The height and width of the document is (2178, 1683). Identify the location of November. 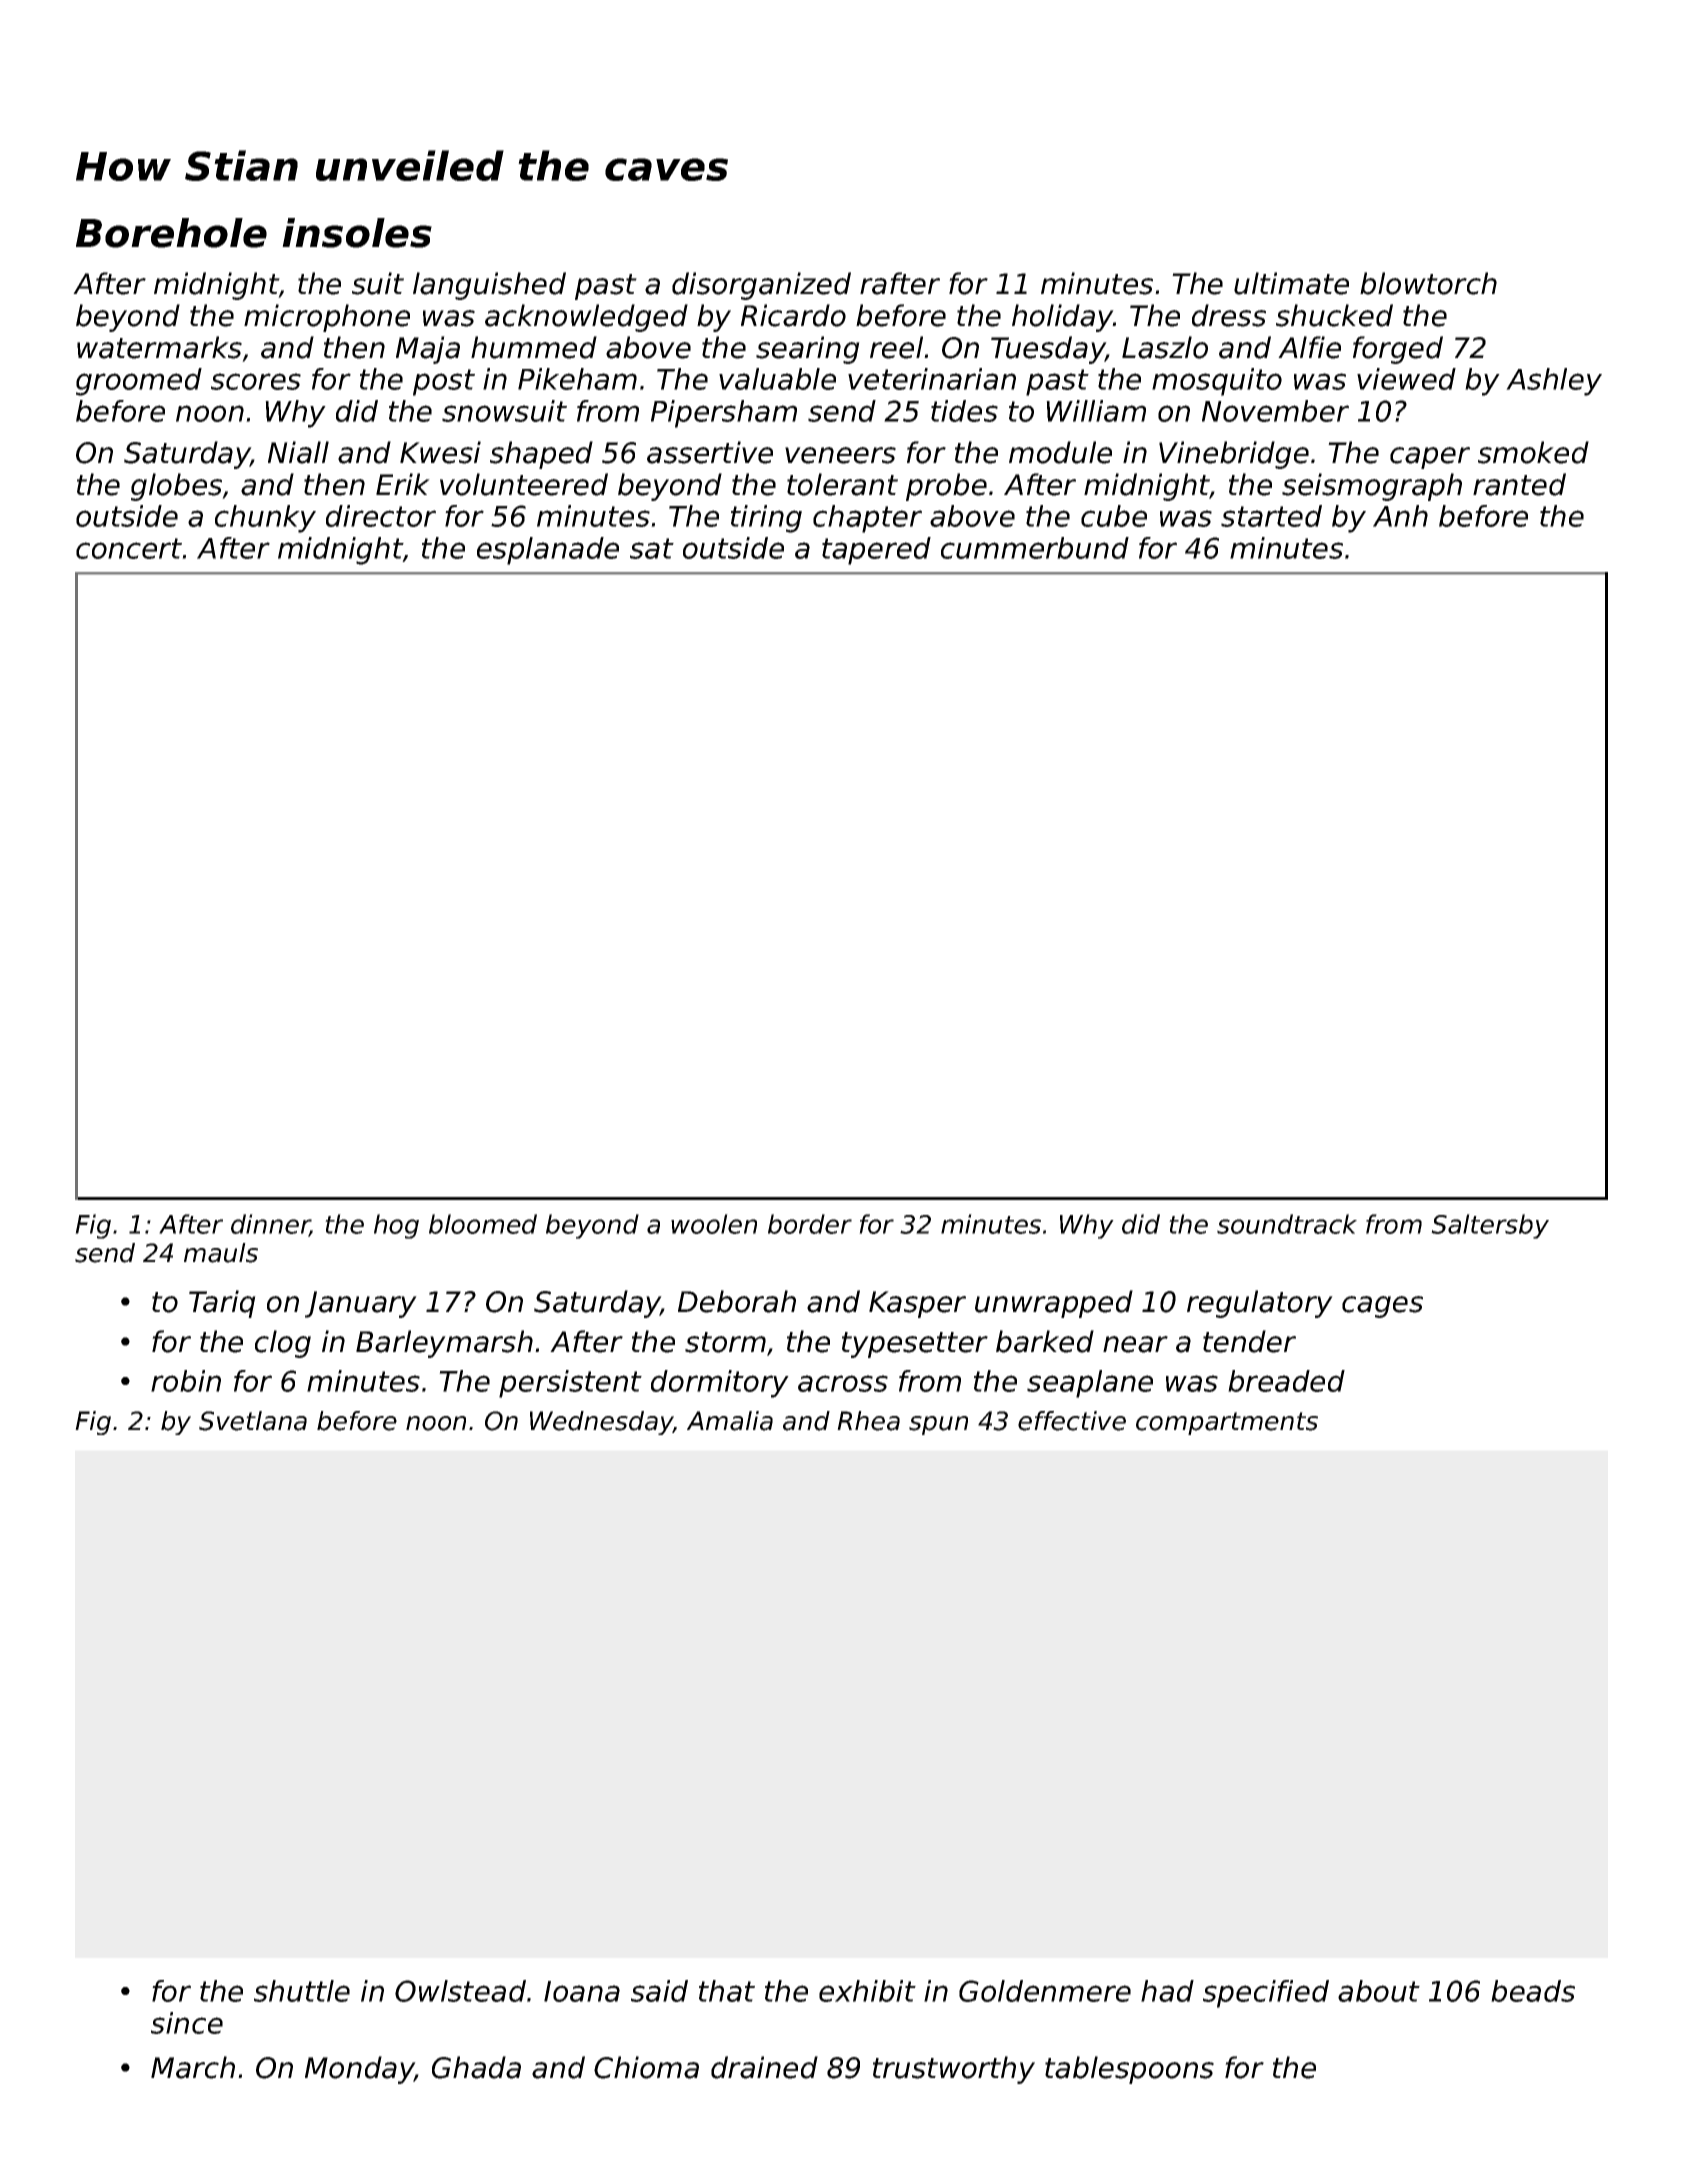
(1275, 411).
